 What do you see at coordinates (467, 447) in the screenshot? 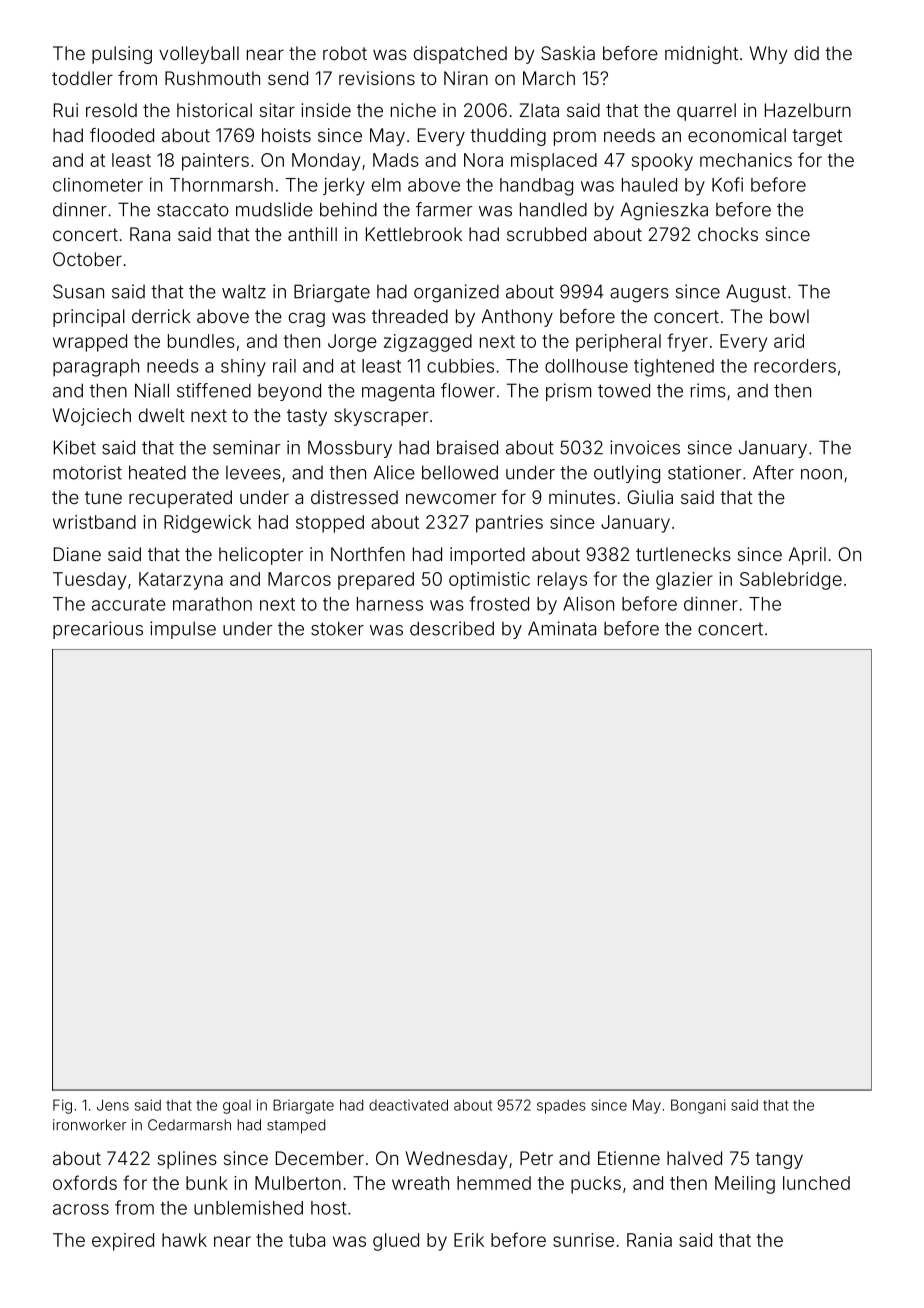
I see `braised` at bounding box center [467, 447].
